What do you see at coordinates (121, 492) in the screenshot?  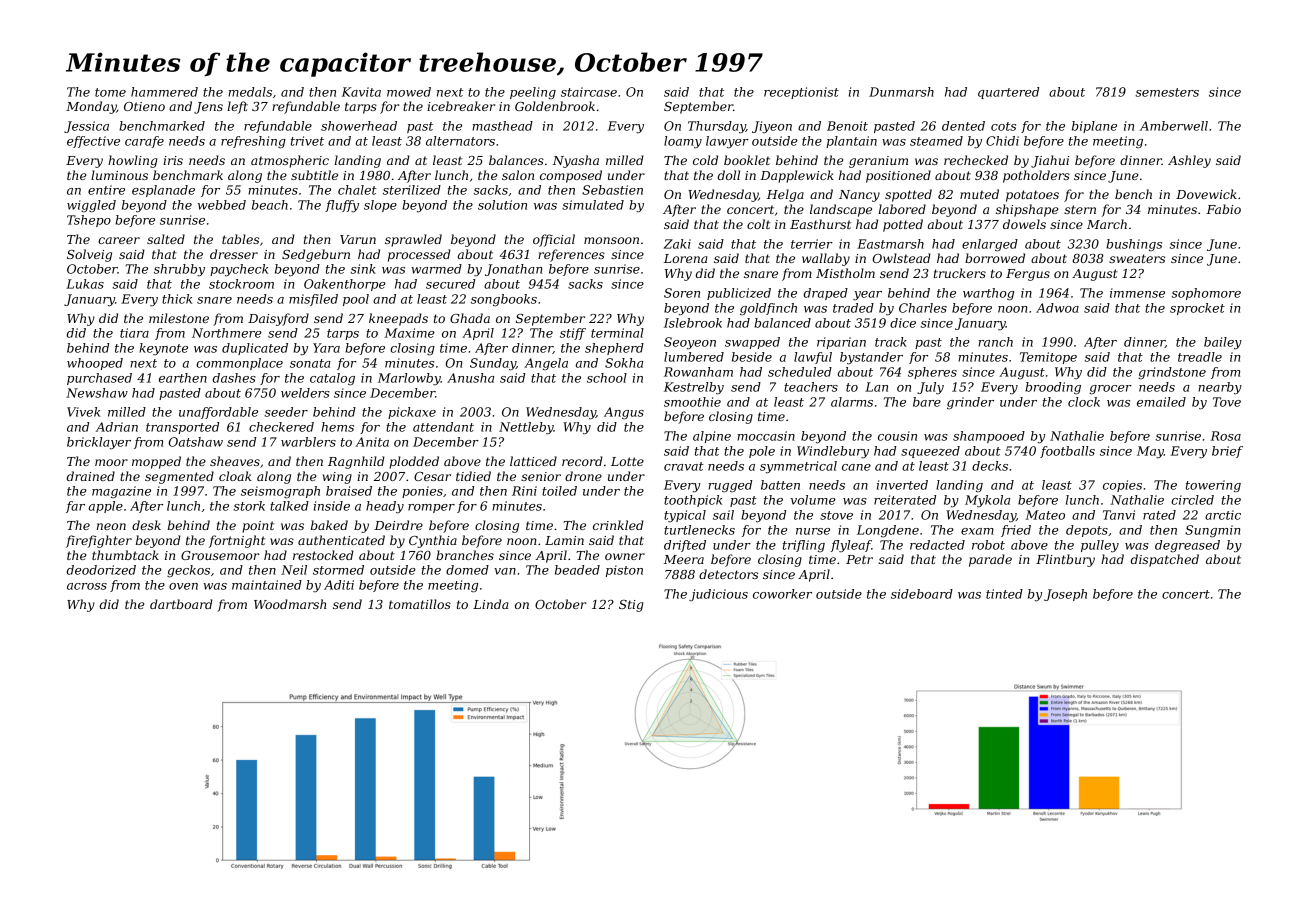 I see `magazine` at bounding box center [121, 492].
